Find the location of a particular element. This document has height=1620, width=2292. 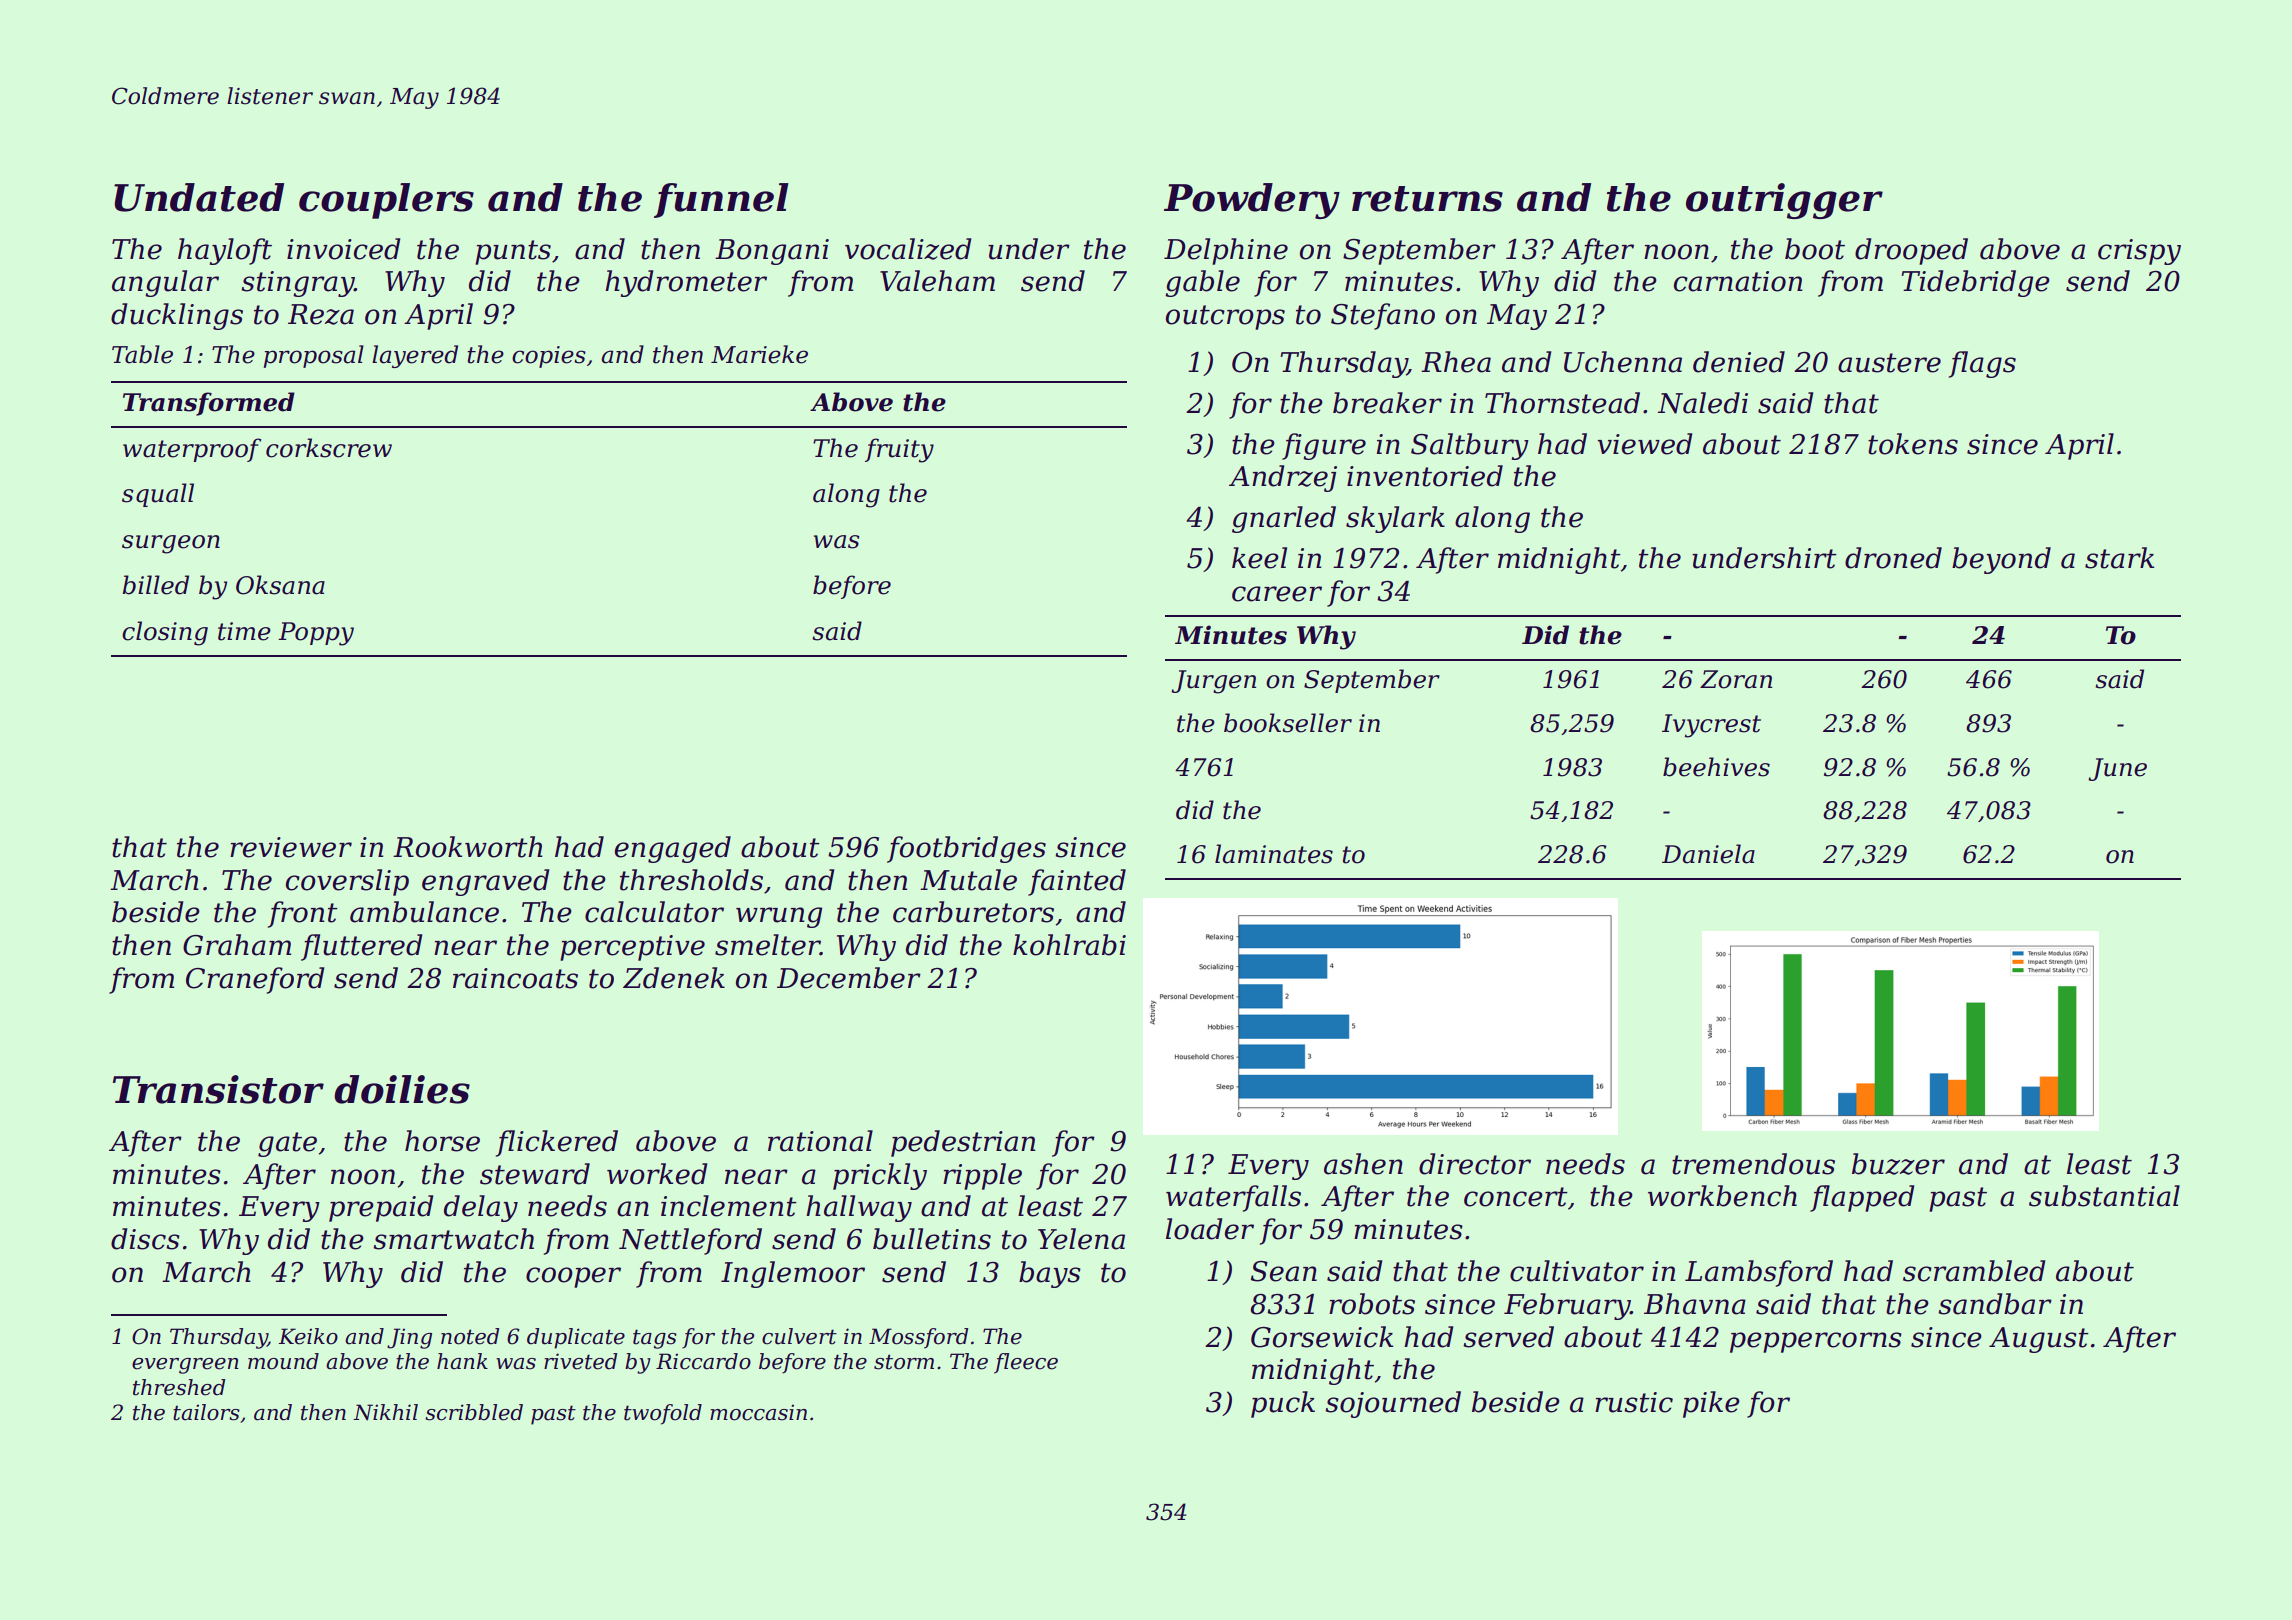

outrigger is located at coordinates (1784, 201).
